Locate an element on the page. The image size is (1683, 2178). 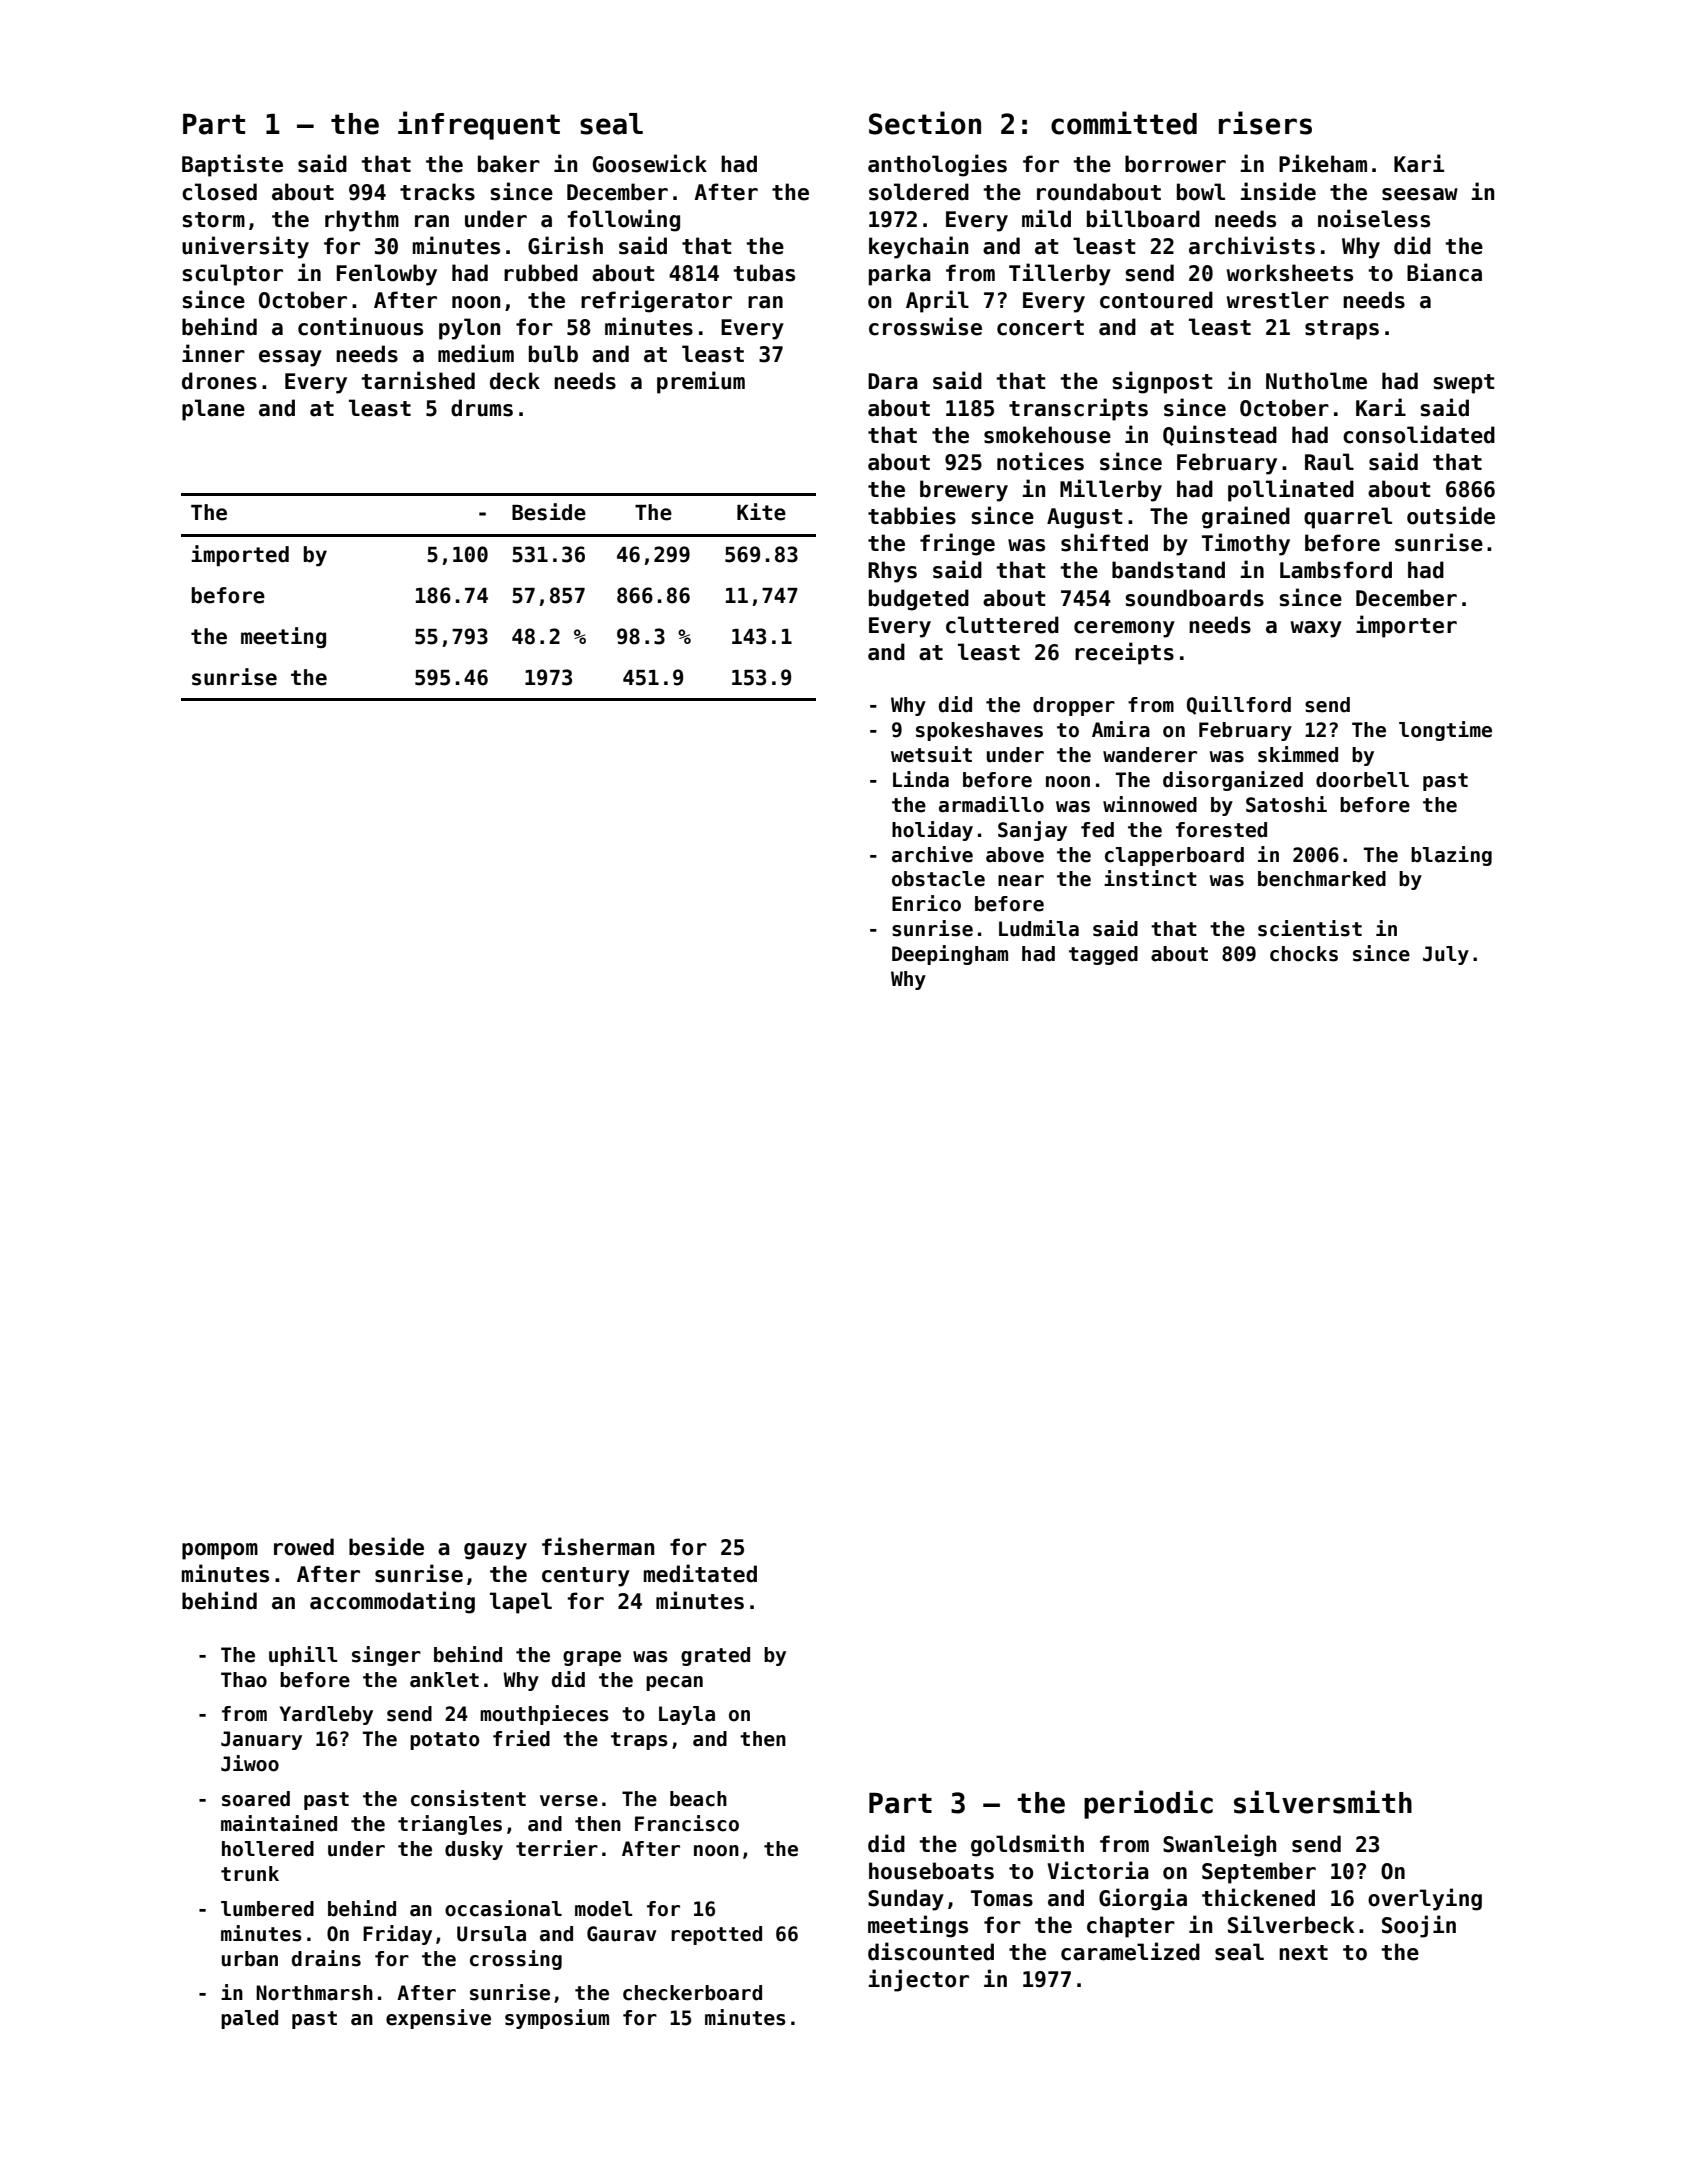
soared is located at coordinates (256, 1799).
